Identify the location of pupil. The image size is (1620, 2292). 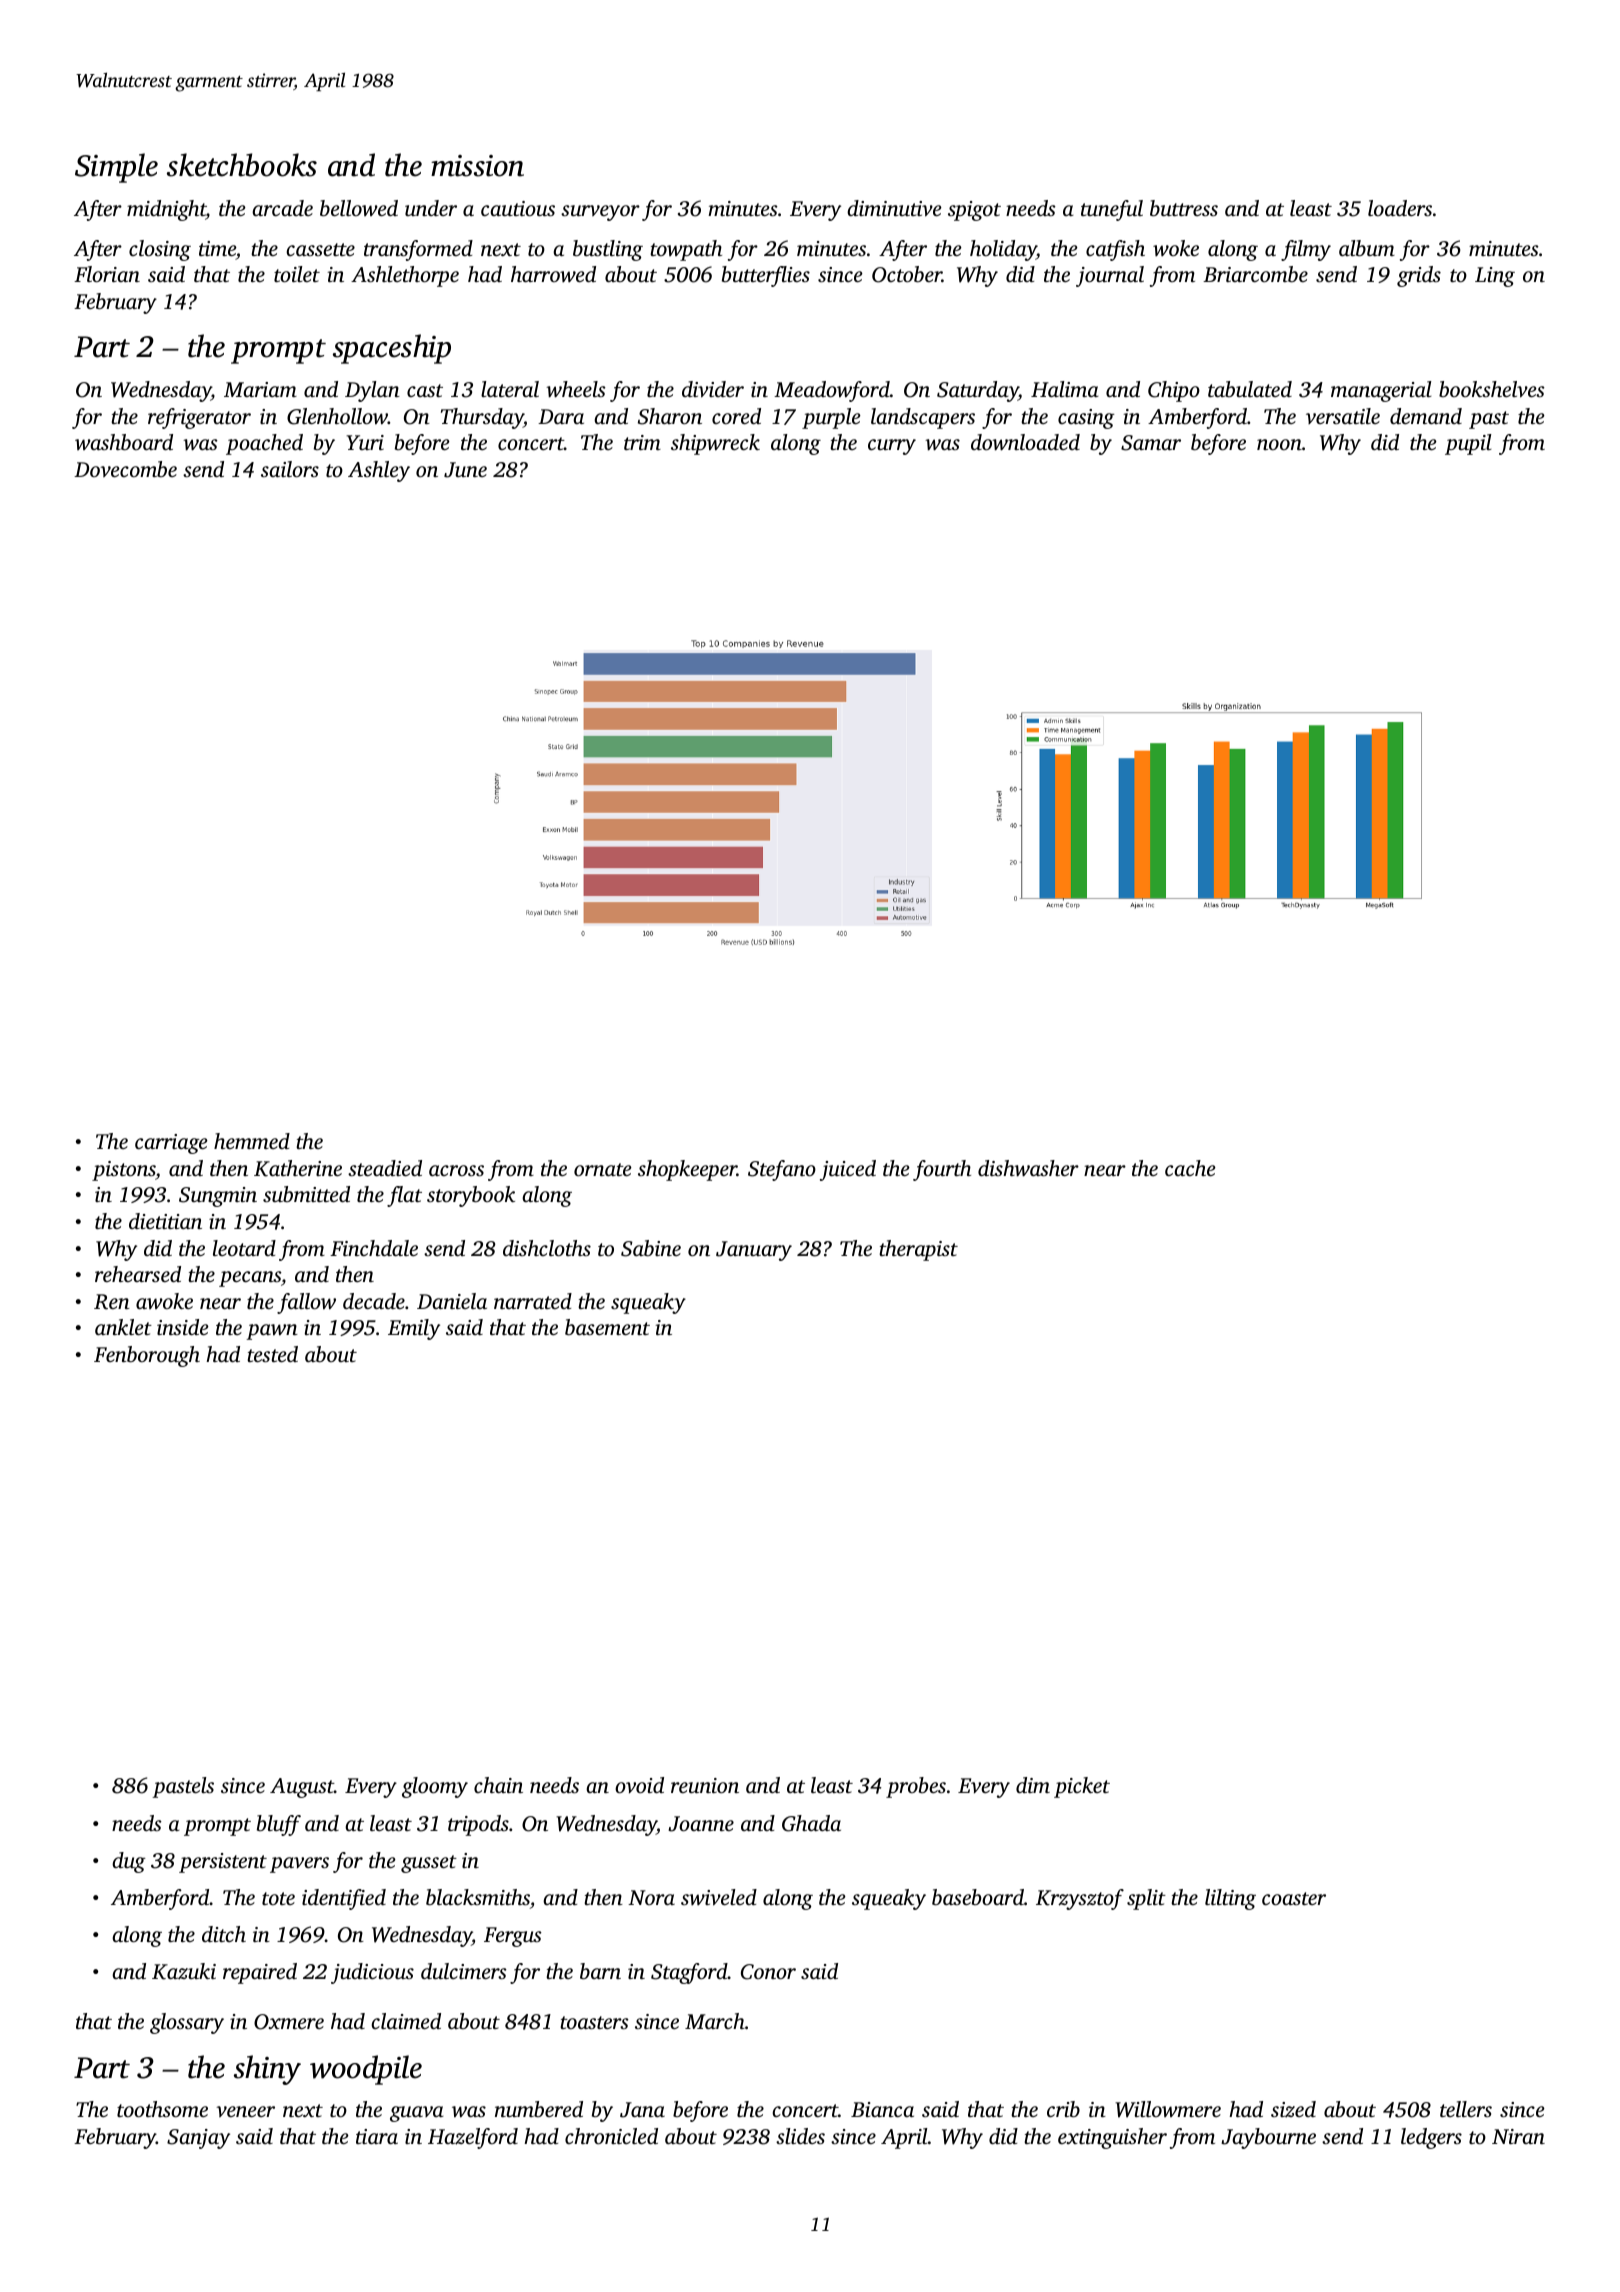
(1468, 444).
